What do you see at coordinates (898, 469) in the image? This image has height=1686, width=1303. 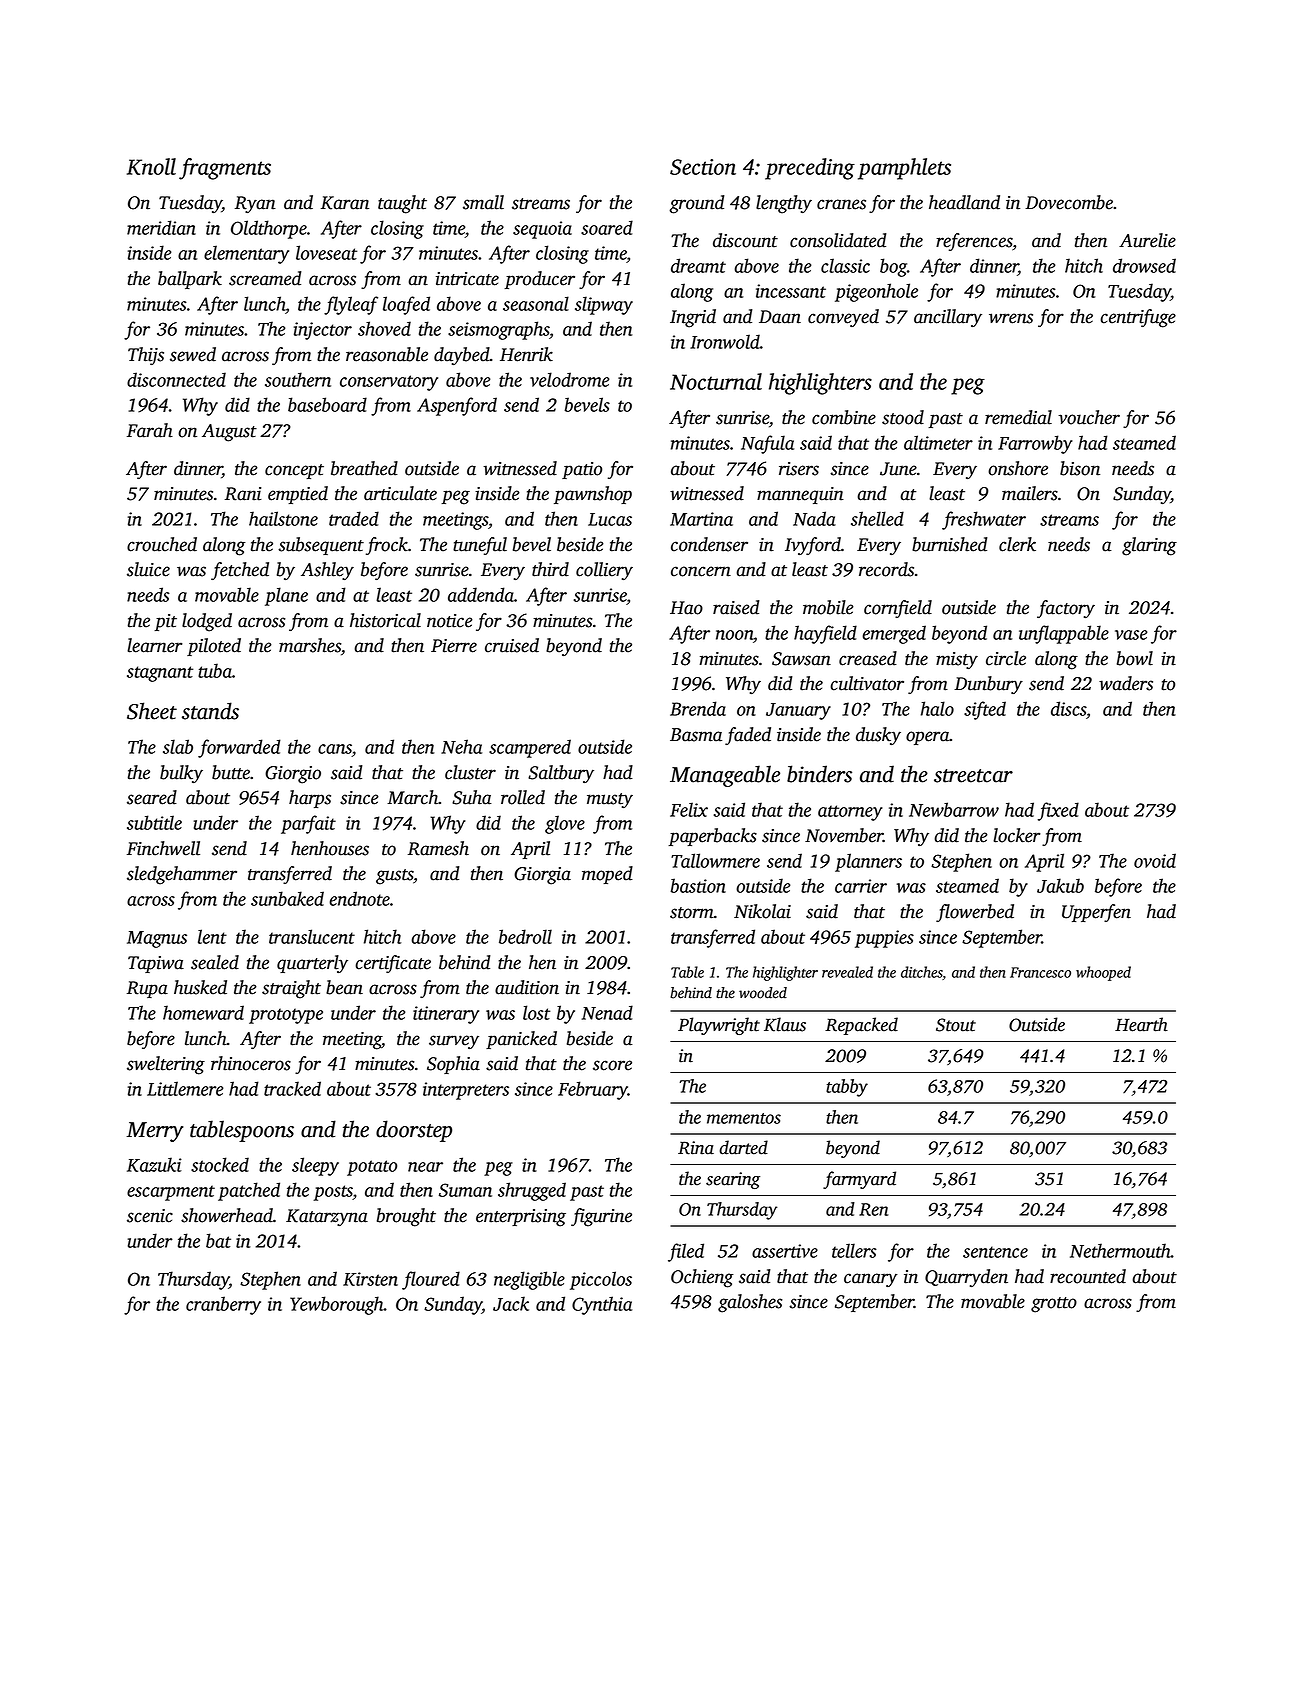 I see `June` at bounding box center [898, 469].
